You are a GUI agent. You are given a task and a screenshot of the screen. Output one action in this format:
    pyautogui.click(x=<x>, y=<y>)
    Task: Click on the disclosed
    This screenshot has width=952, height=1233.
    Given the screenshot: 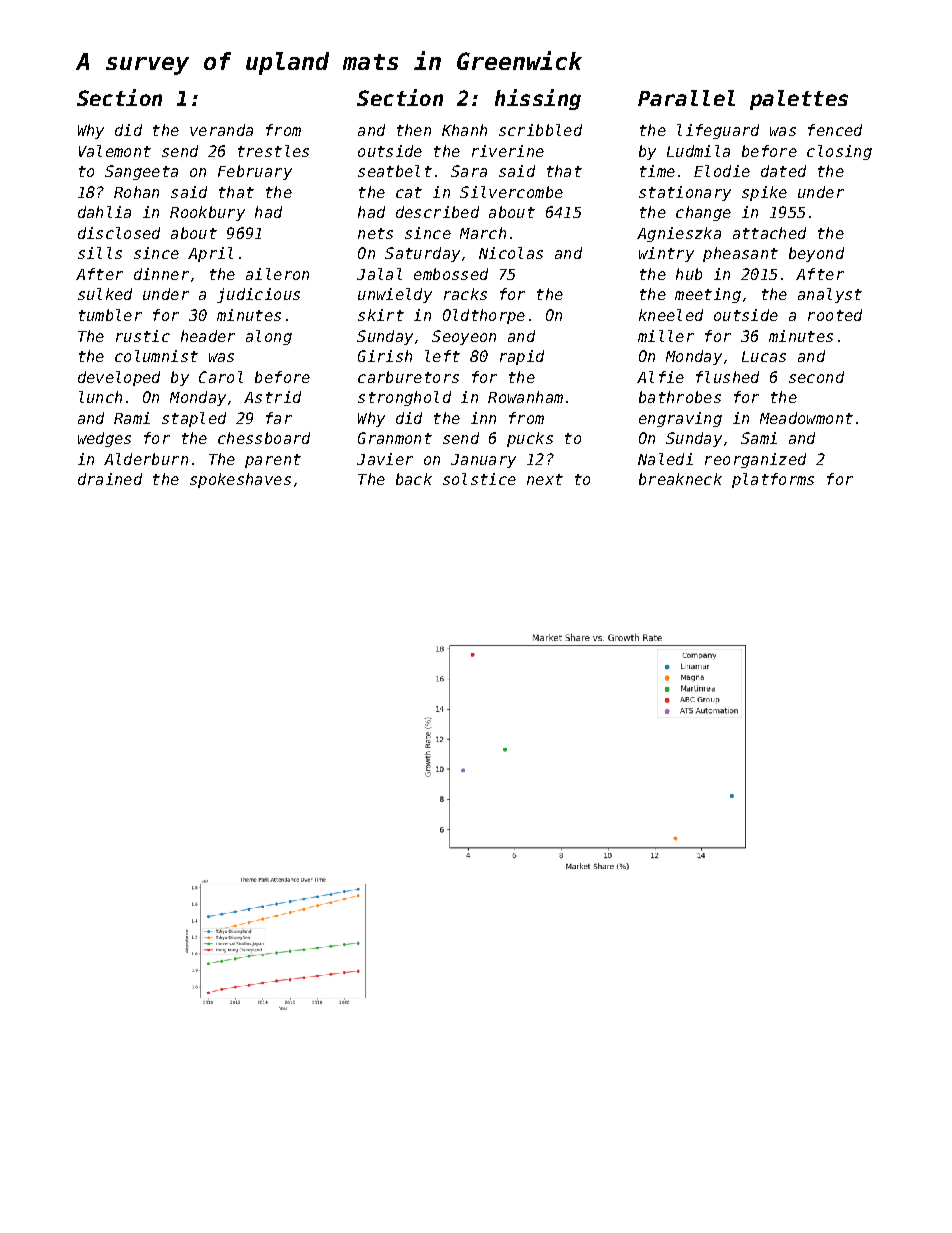 What is the action you would take?
    pyautogui.click(x=119, y=233)
